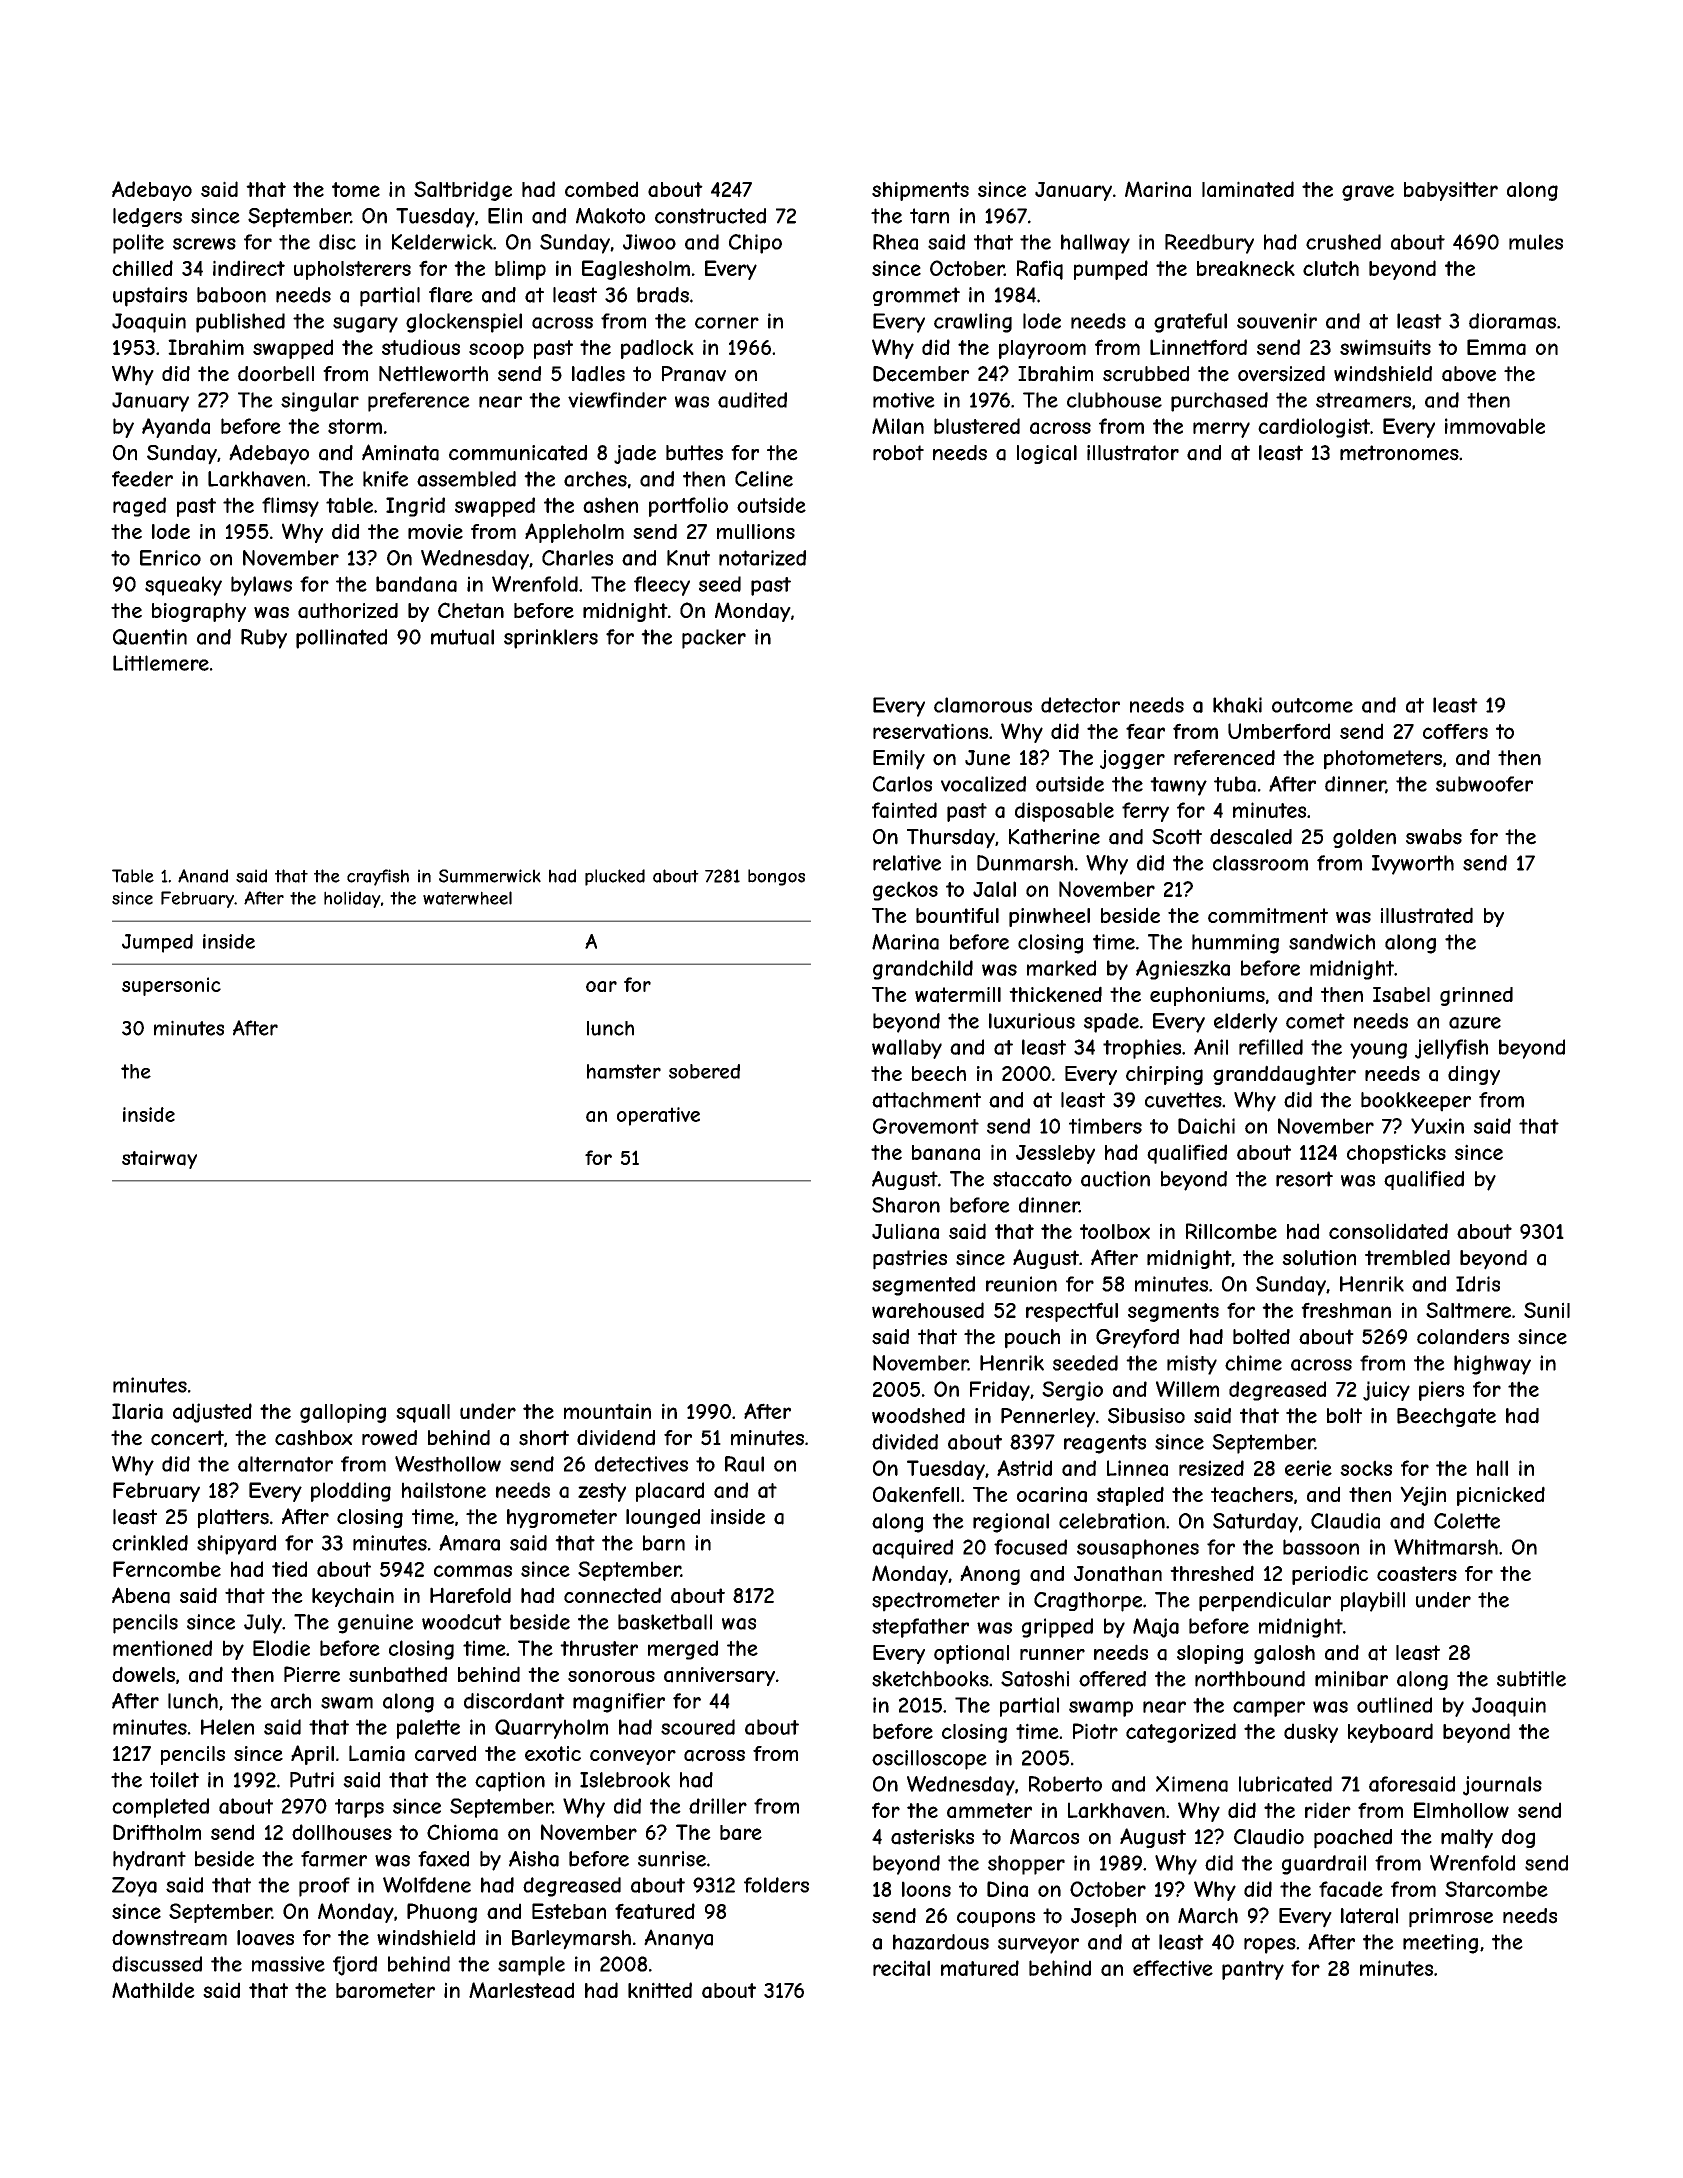 Image resolution: width=1683 pixels, height=2178 pixels. What do you see at coordinates (521, 1990) in the page?
I see `Marlestead` at bounding box center [521, 1990].
